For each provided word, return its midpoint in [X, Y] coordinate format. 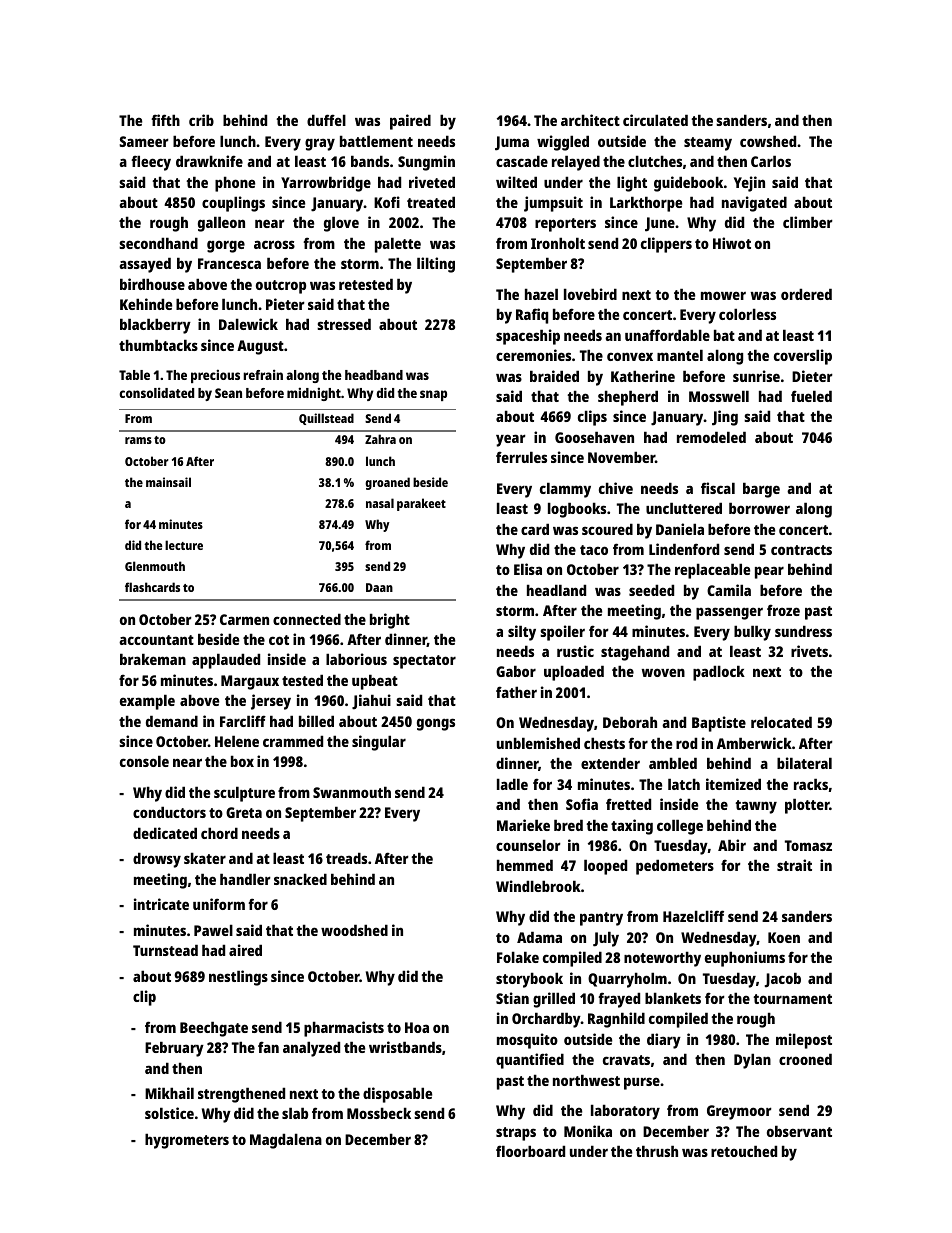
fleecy [151, 163]
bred [568, 825]
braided [554, 376]
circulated [655, 120]
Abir [732, 845]
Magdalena [286, 1141]
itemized [733, 784]
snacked [300, 879]
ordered [806, 294]
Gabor [516, 671]
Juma [512, 143]
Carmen [244, 619]
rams [138, 440]
